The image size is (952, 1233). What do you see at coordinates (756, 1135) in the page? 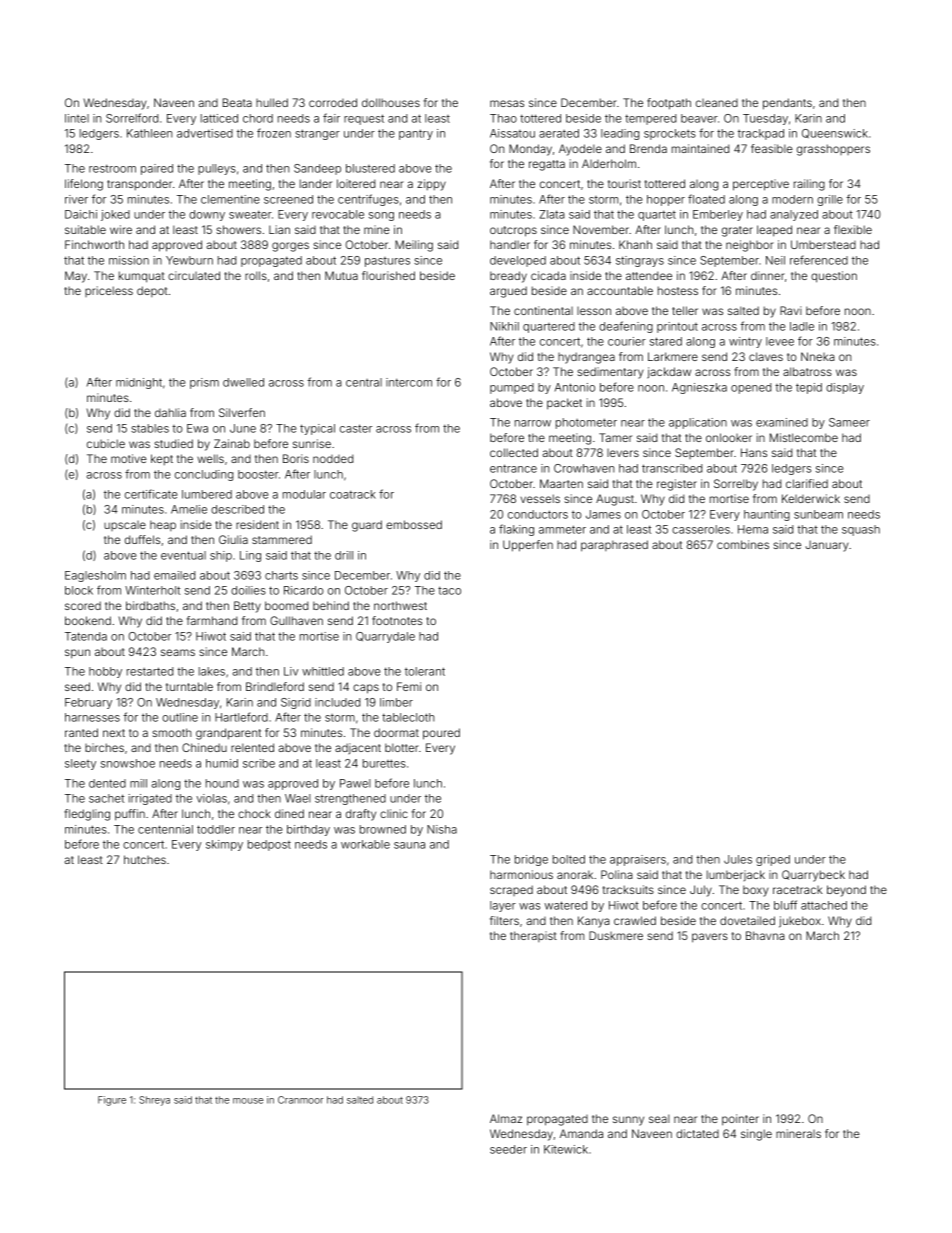
I see `single` at bounding box center [756, 1135].
